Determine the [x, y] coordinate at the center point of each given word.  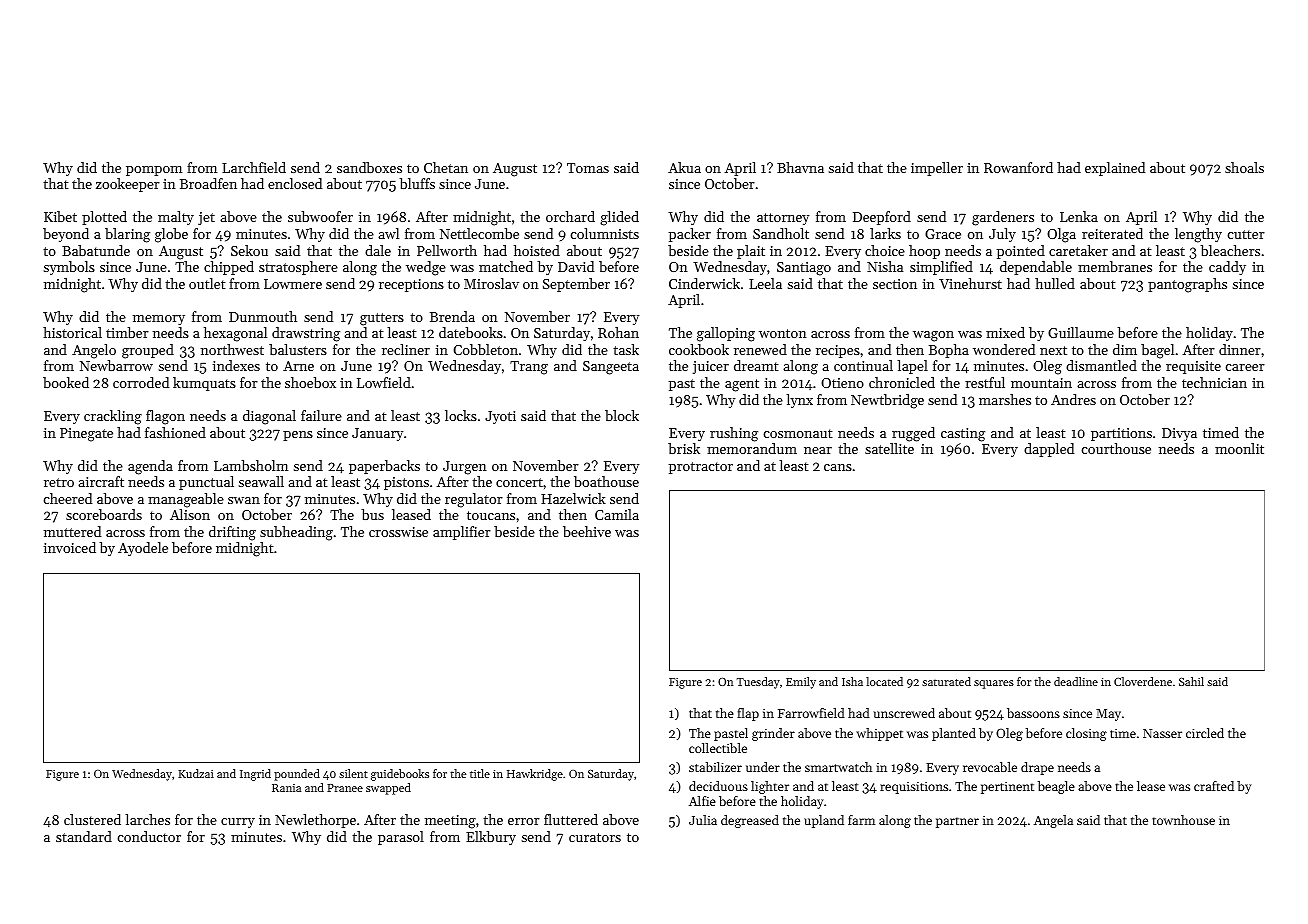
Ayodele [143, 549]
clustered [92, 819]
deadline [1076, 681]
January [377, 434]
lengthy [1198, 235]
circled [1205, 733]
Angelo [94, 351]
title [480, 773]
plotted [104, 218]
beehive [587, 531]
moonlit [1239, 448]
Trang [529, 368]
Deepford [882, 218]
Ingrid [255, 775]
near [818, 450]
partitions [1121, 434]
